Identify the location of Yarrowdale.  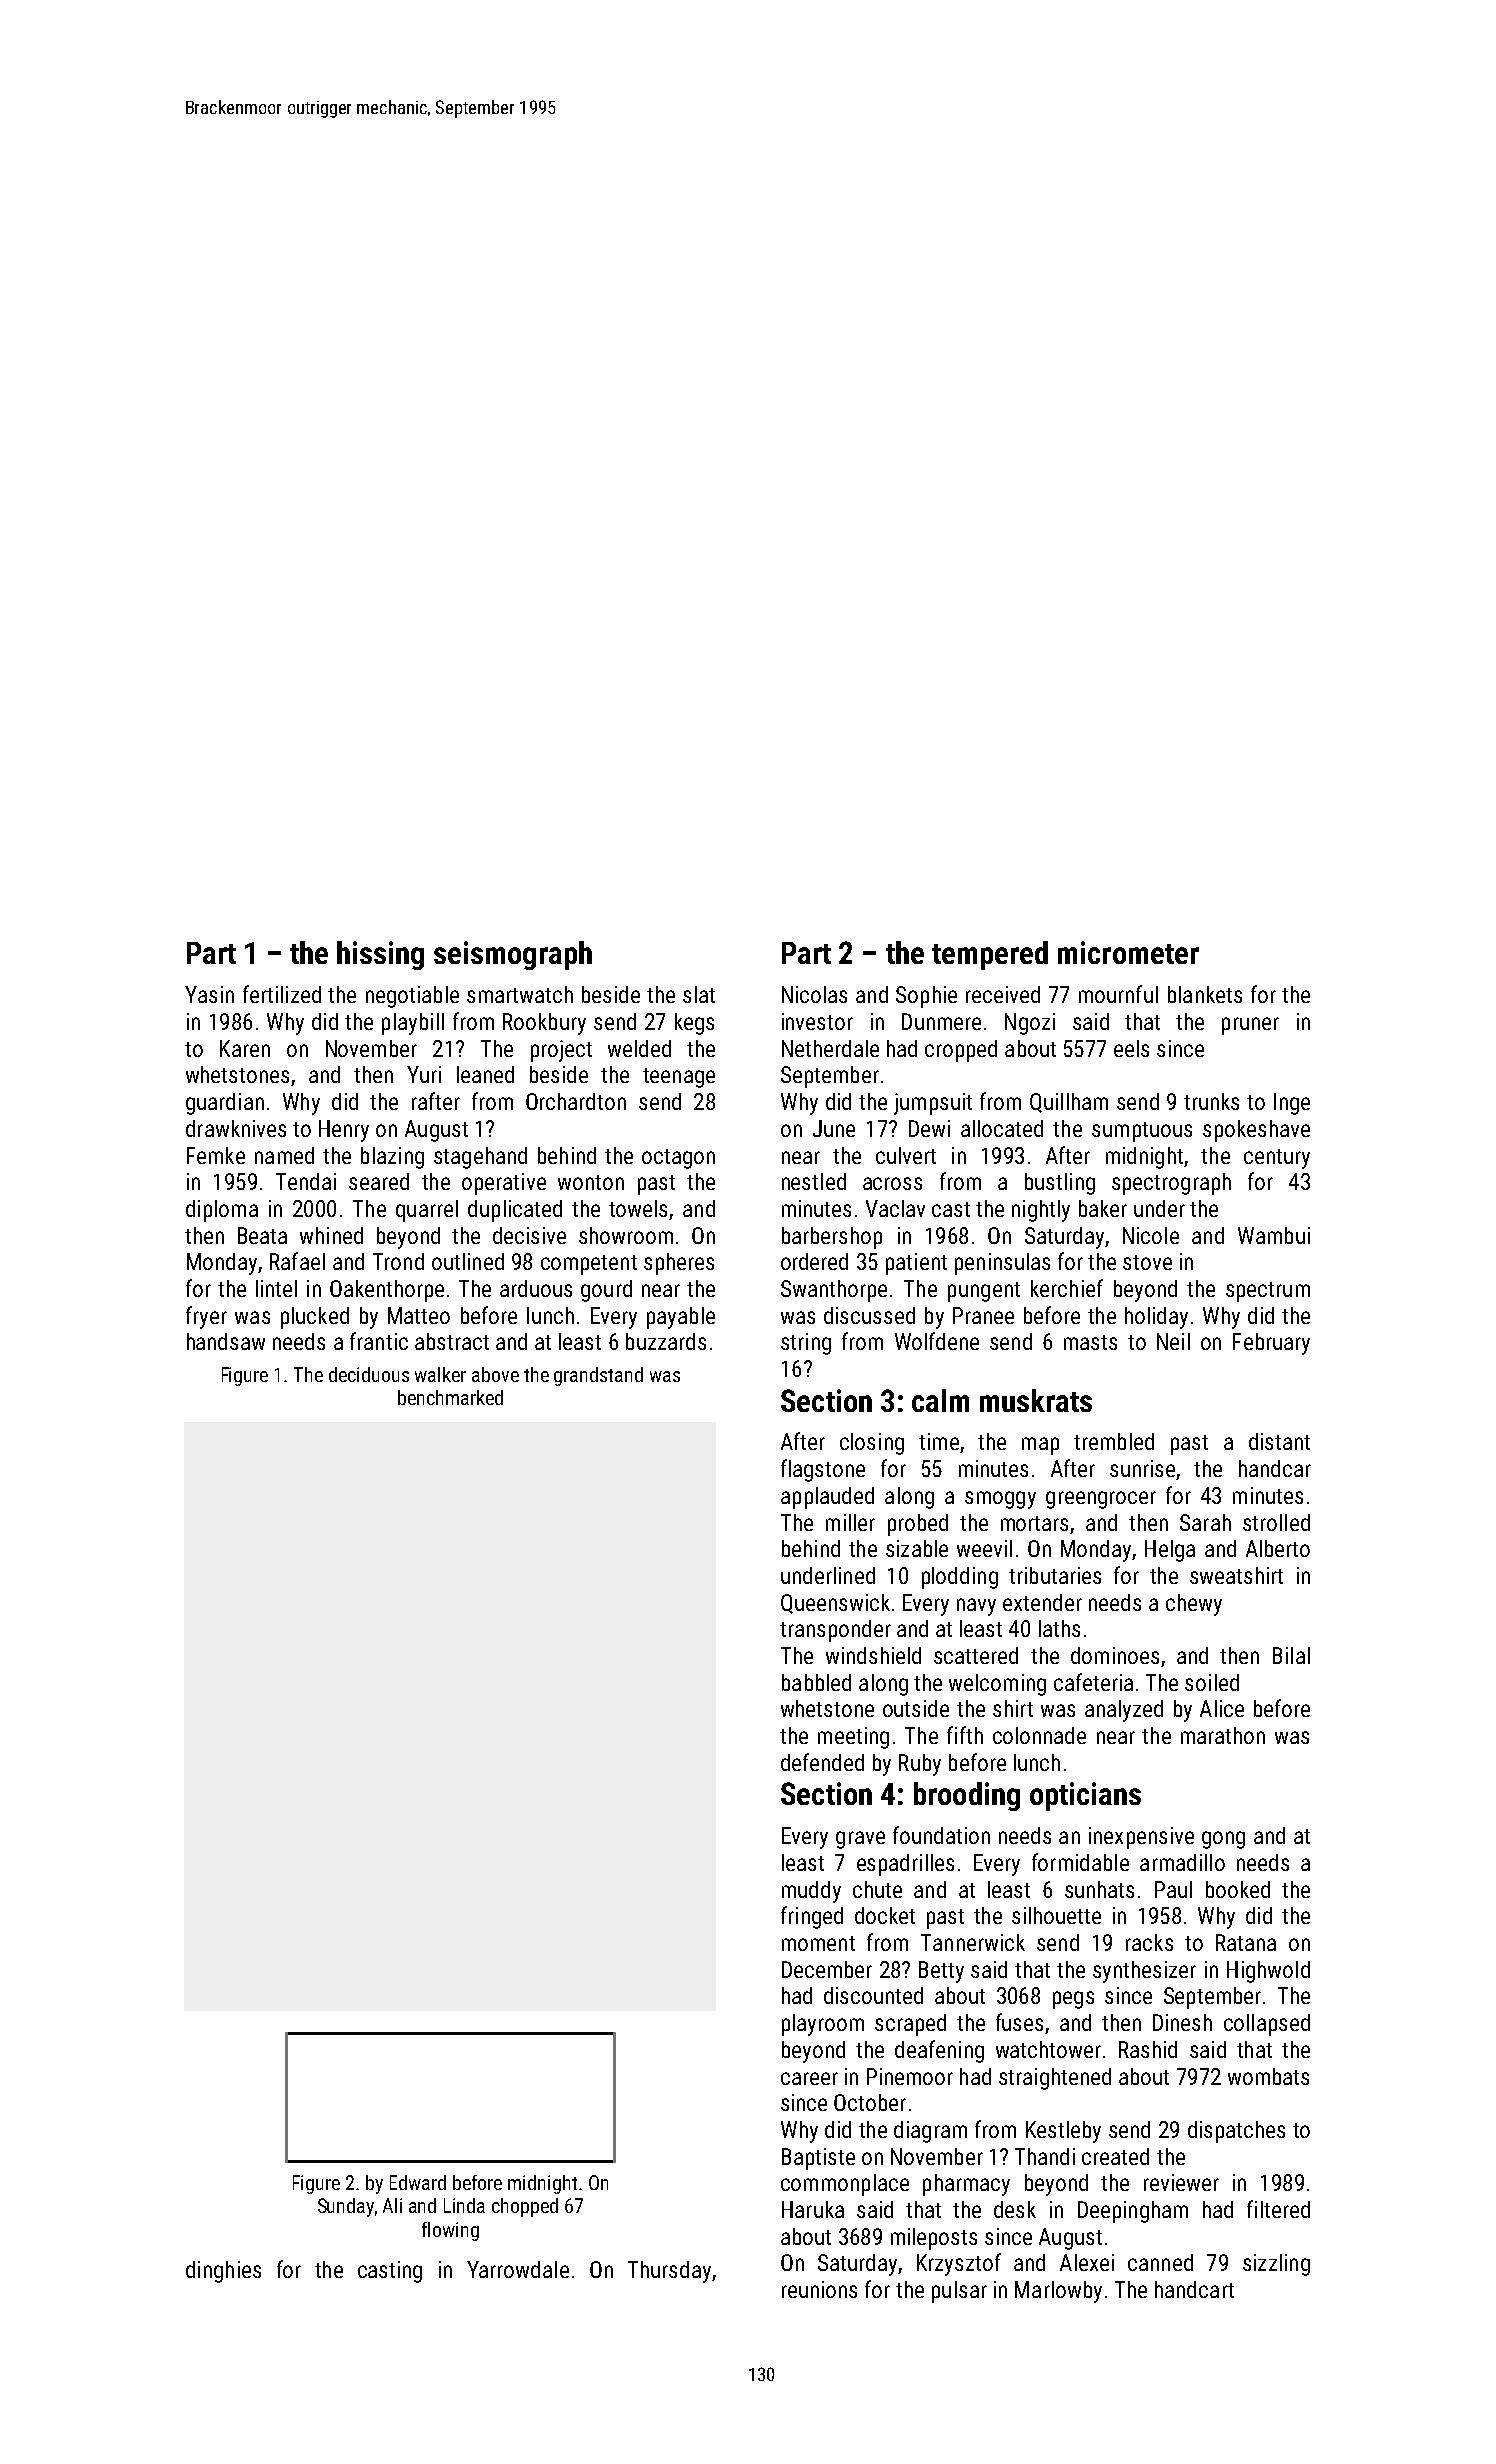
(518, 2269).
